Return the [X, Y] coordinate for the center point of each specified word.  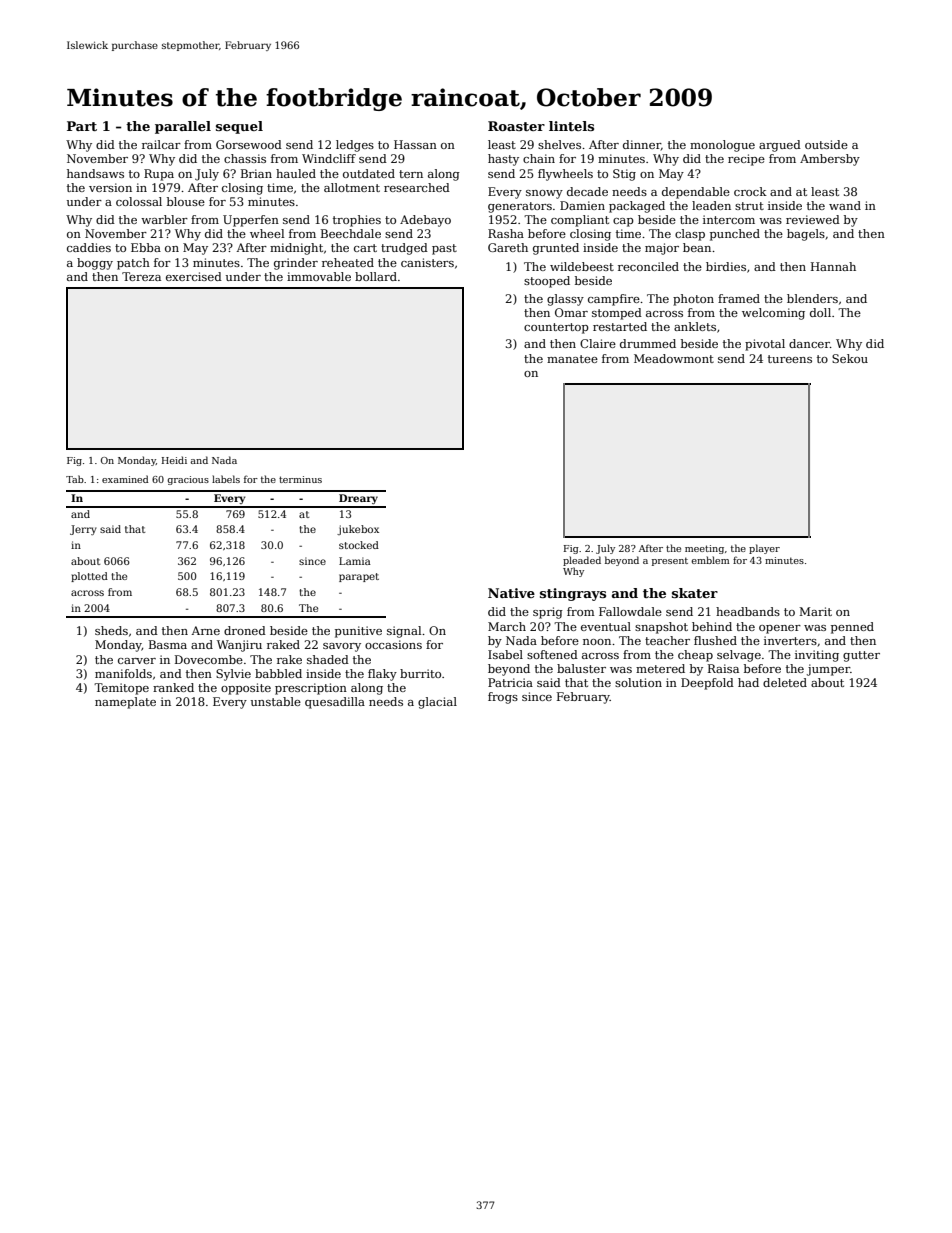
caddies [89, 247]
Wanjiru [239, 646]
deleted [785, 682]
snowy [544, 194]
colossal [139, 201]
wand [845, 205]
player [764, 549]
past [444, 249]
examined [125, 479]
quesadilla [335, 703]
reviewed [813, 219]
